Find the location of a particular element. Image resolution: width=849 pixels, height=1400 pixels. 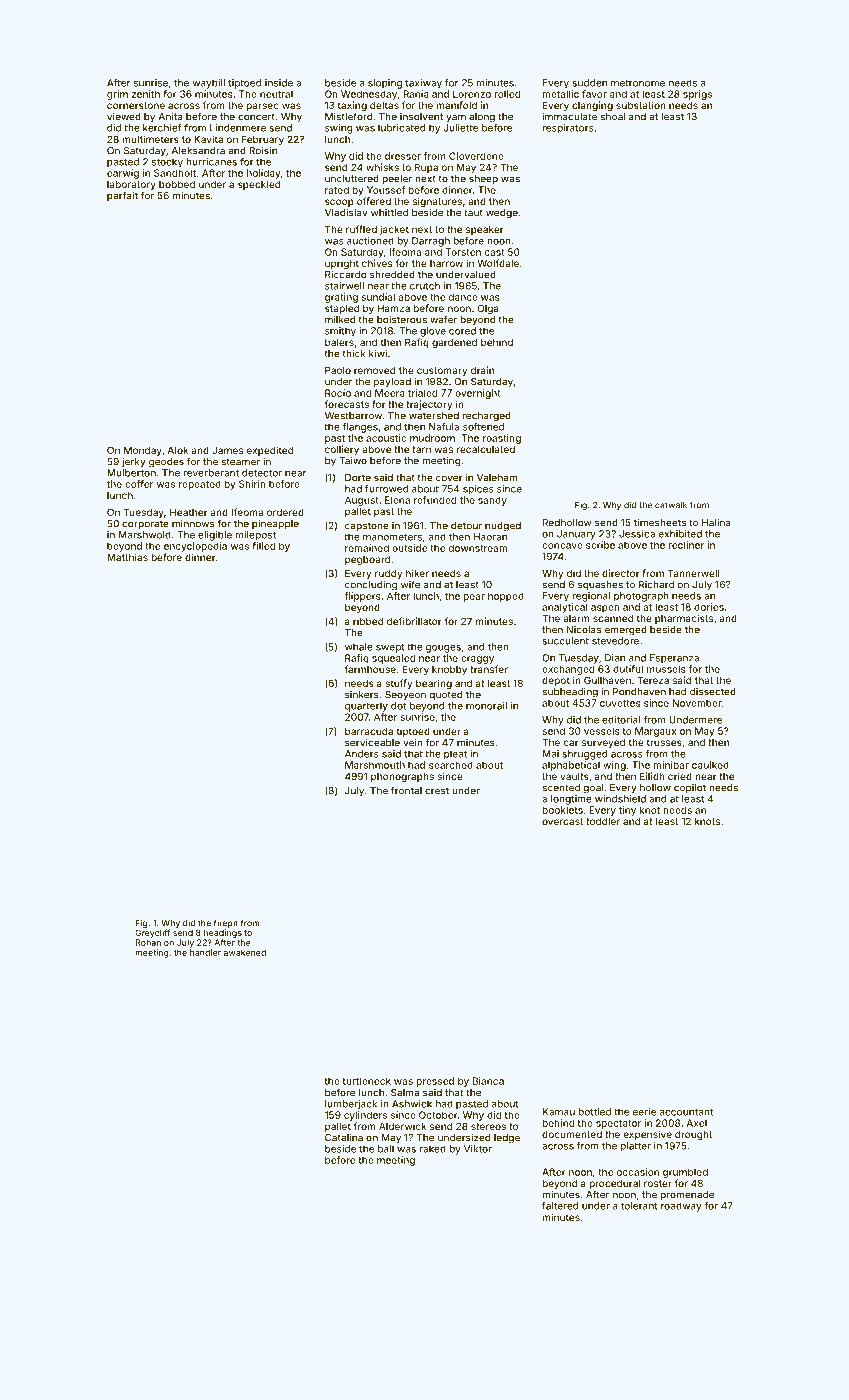

sudden is located at coordinates (589, 83).
